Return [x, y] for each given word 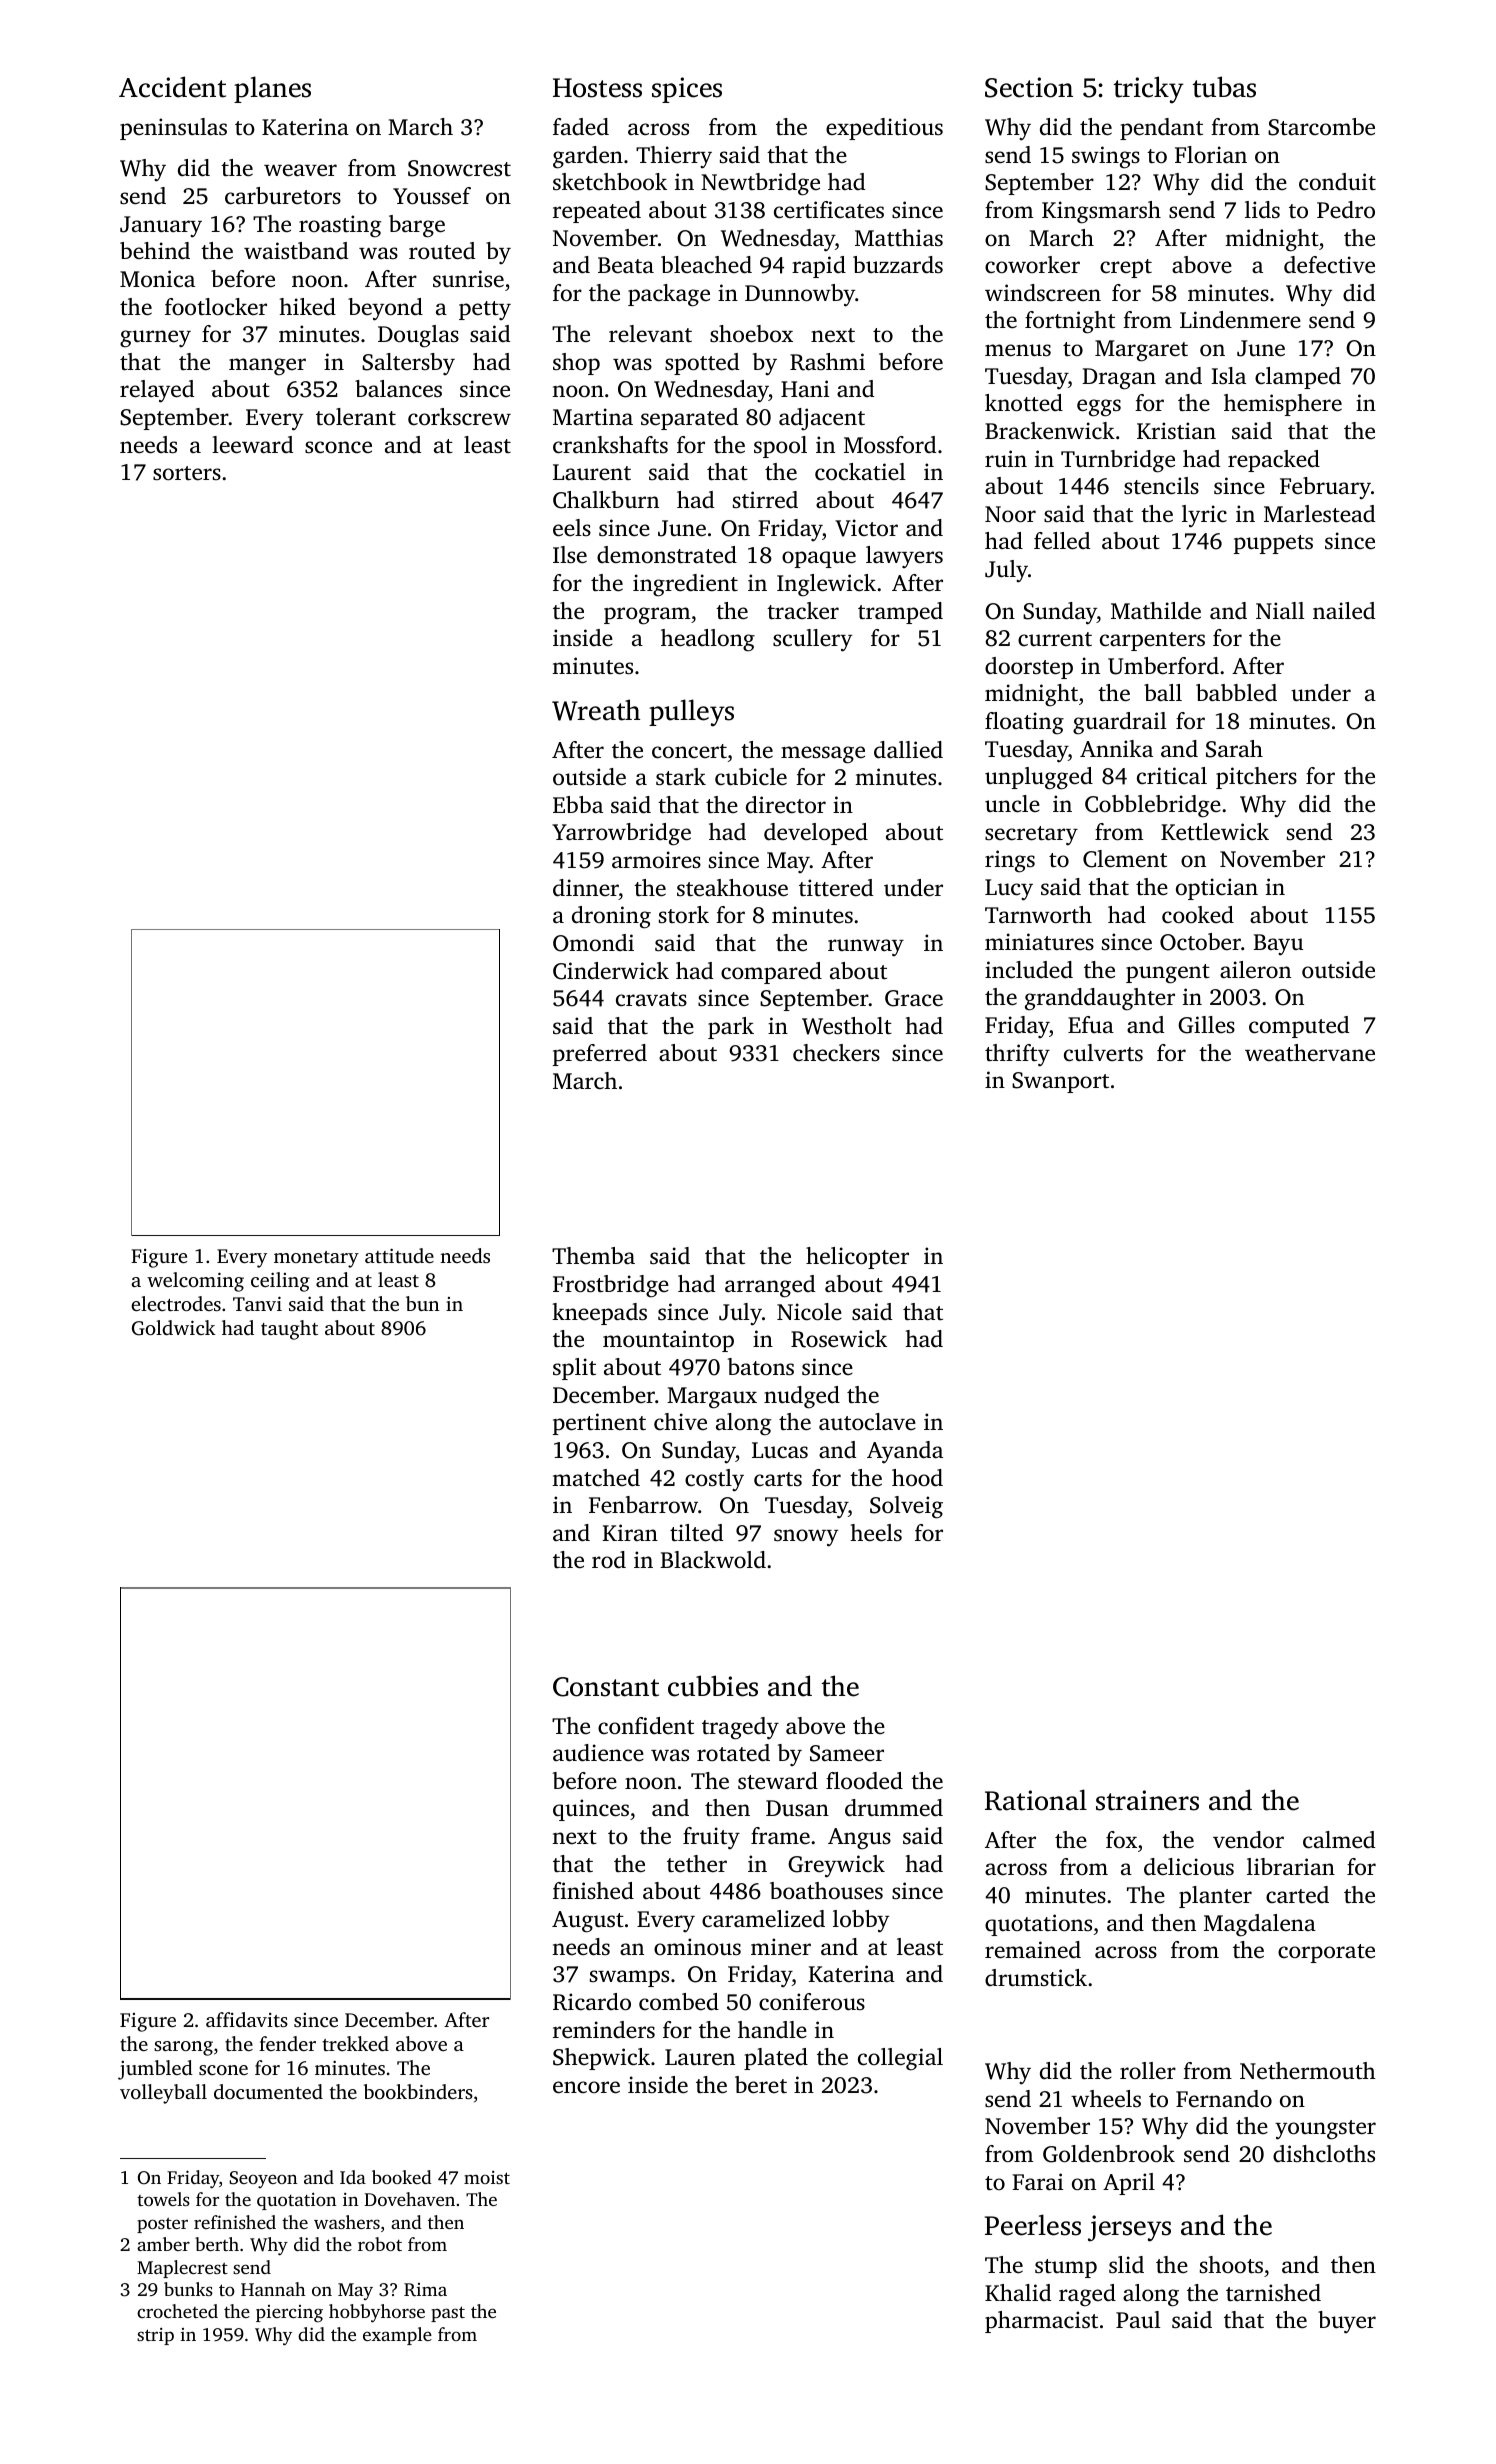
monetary [316, 1259]
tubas [1224, 87]
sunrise [468, 279]
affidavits [247, 2019]
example [397, 2336]
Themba [593, 1256]
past [448, 2314]
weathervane [1310, 1053]
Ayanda [905, 1452]
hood [917, 1478]
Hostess [597, 88]
